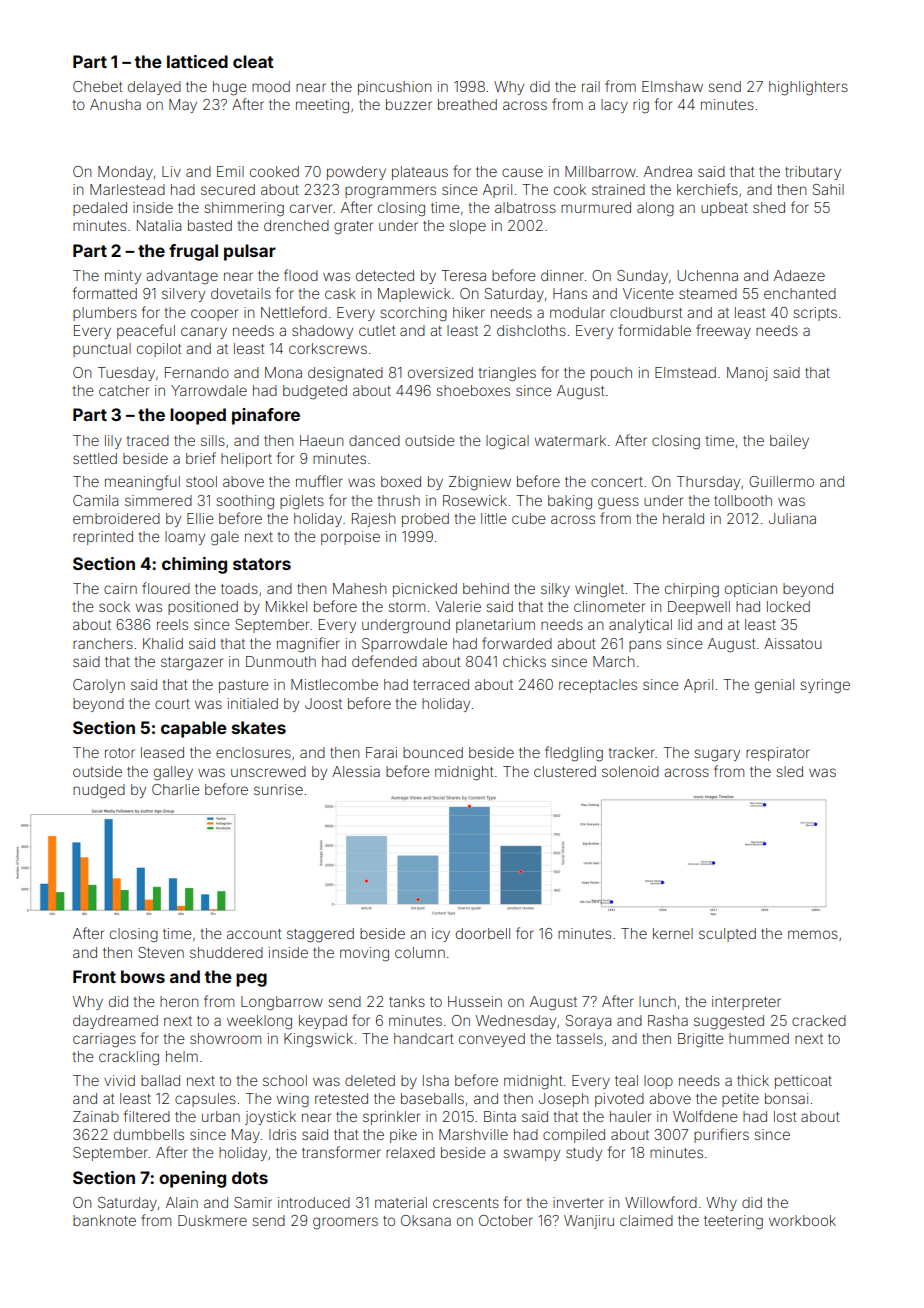 The width and height of the page is (924, 1308). Describe the element at coordinates (570, 440) in the page. I see `watermark` at that location.
